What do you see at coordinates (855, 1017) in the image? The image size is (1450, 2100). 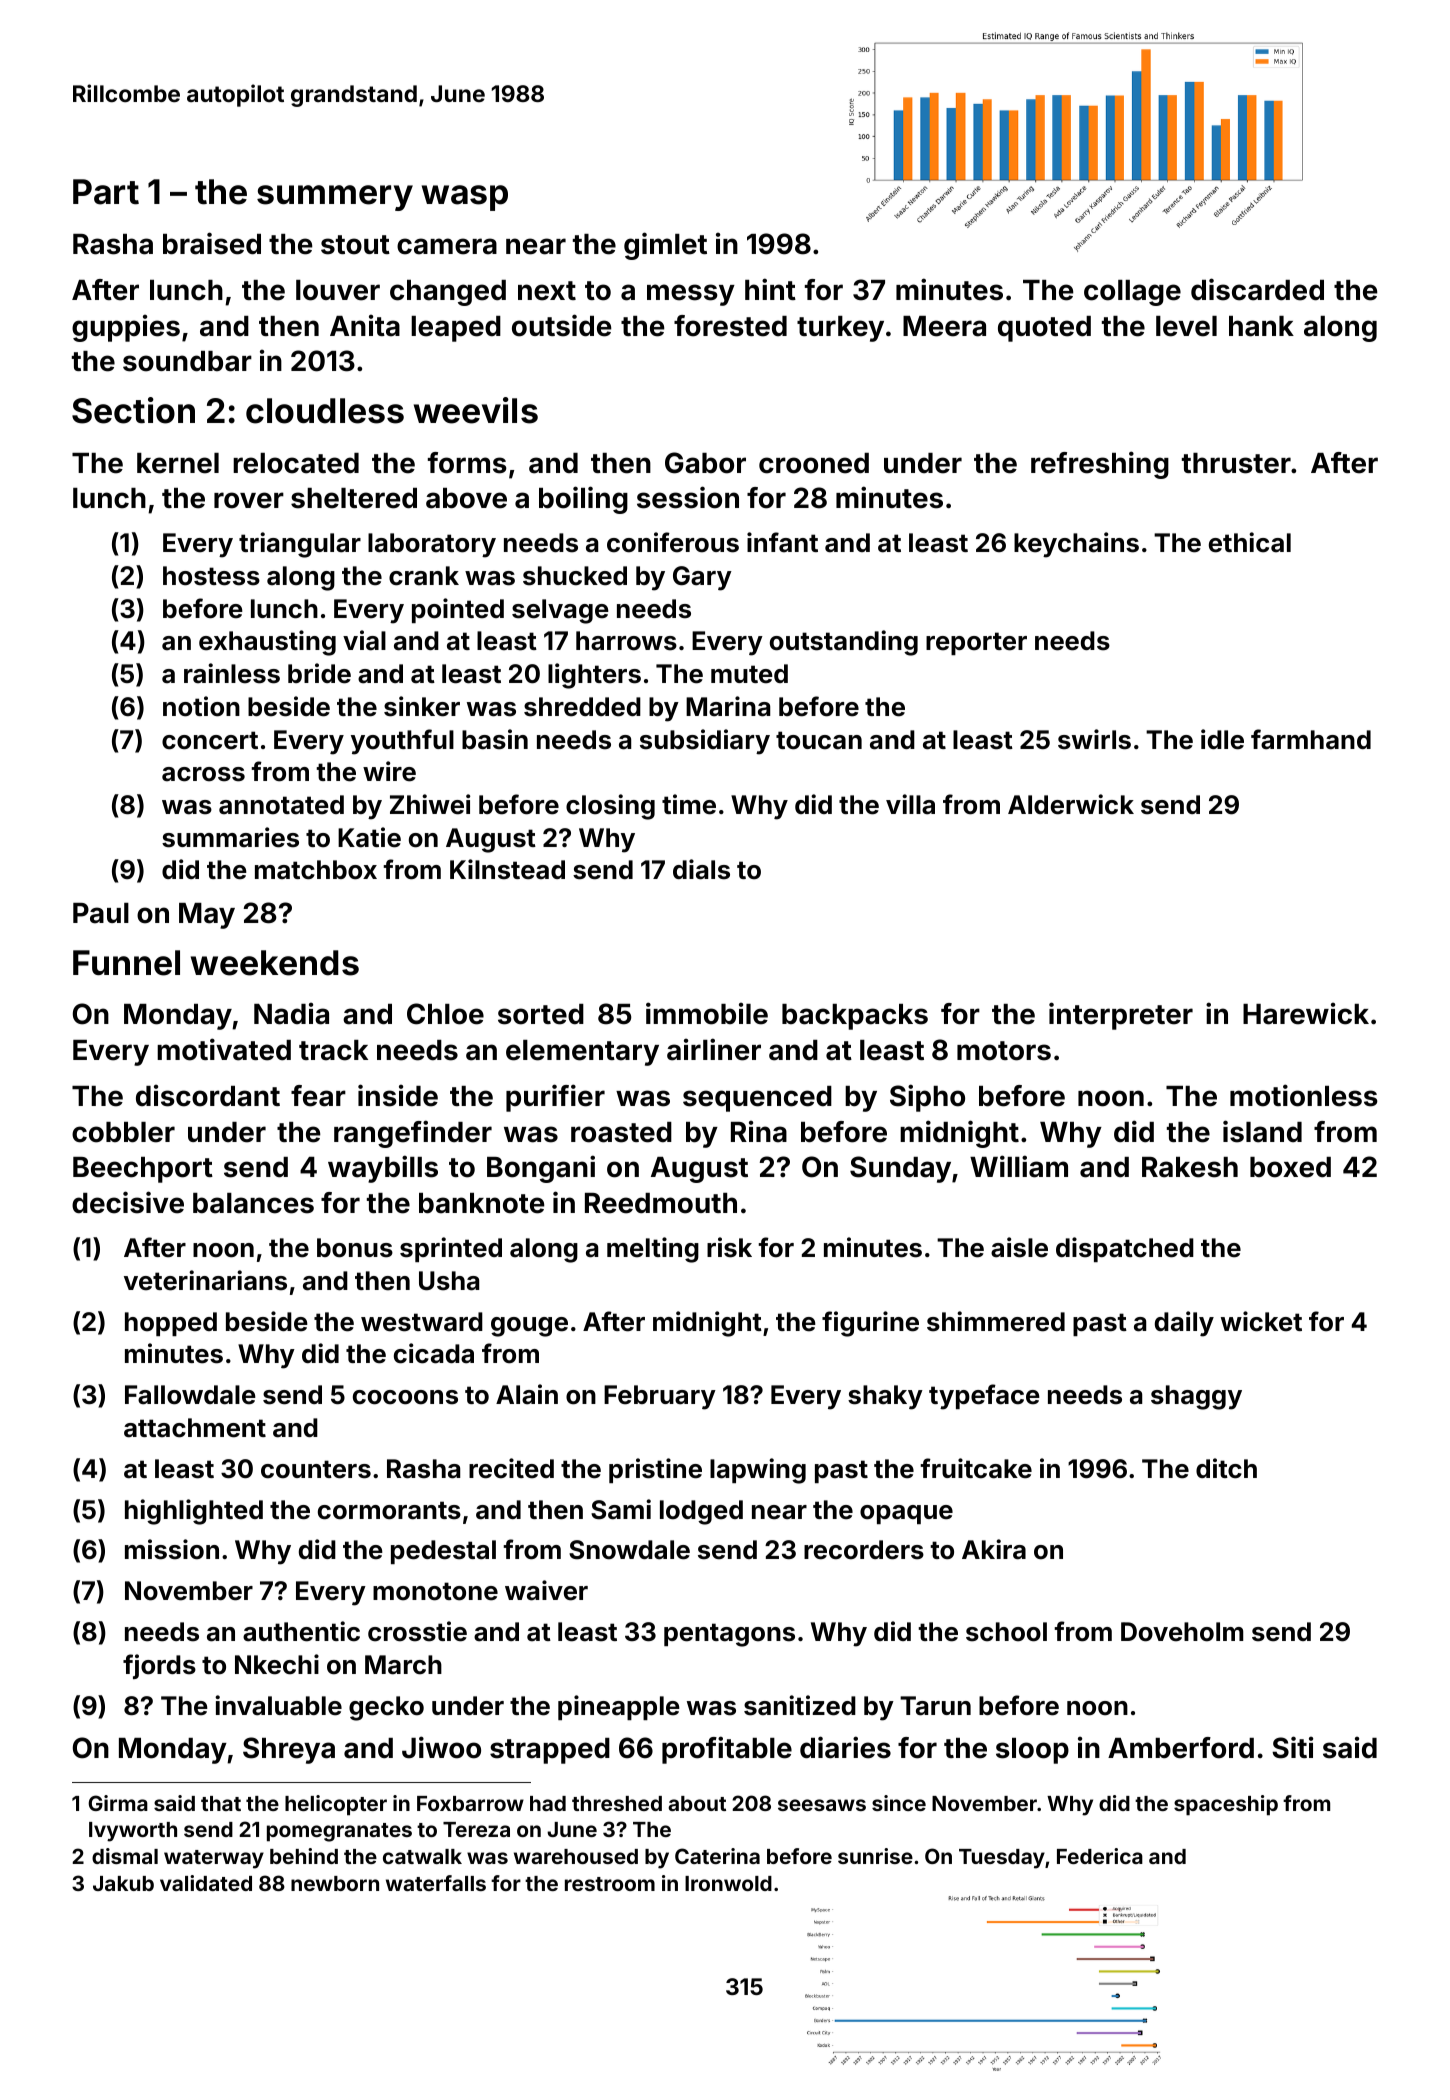 I see `backpacks` at bounding box center [855, 1017].
